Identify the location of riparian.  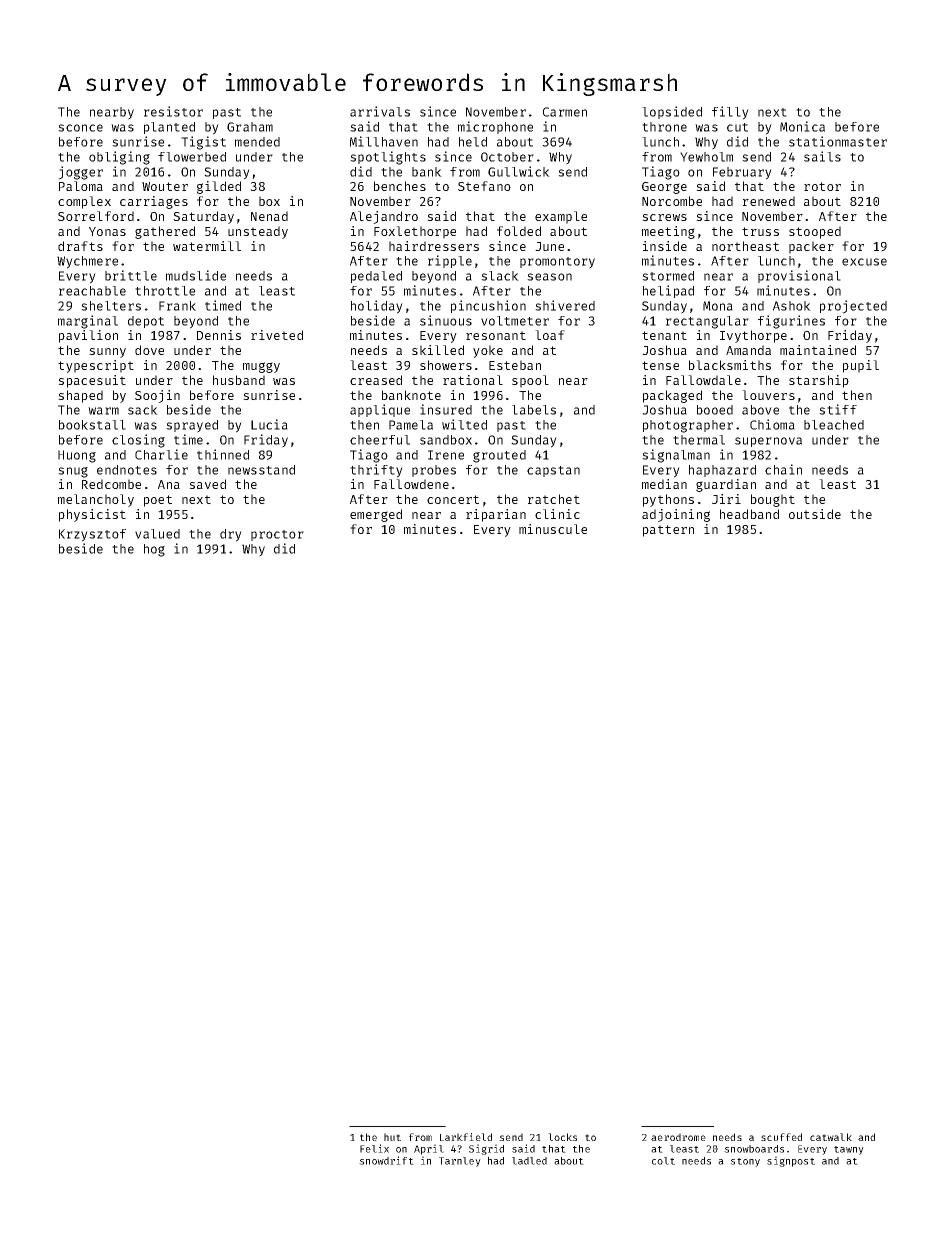
(496, 515).
